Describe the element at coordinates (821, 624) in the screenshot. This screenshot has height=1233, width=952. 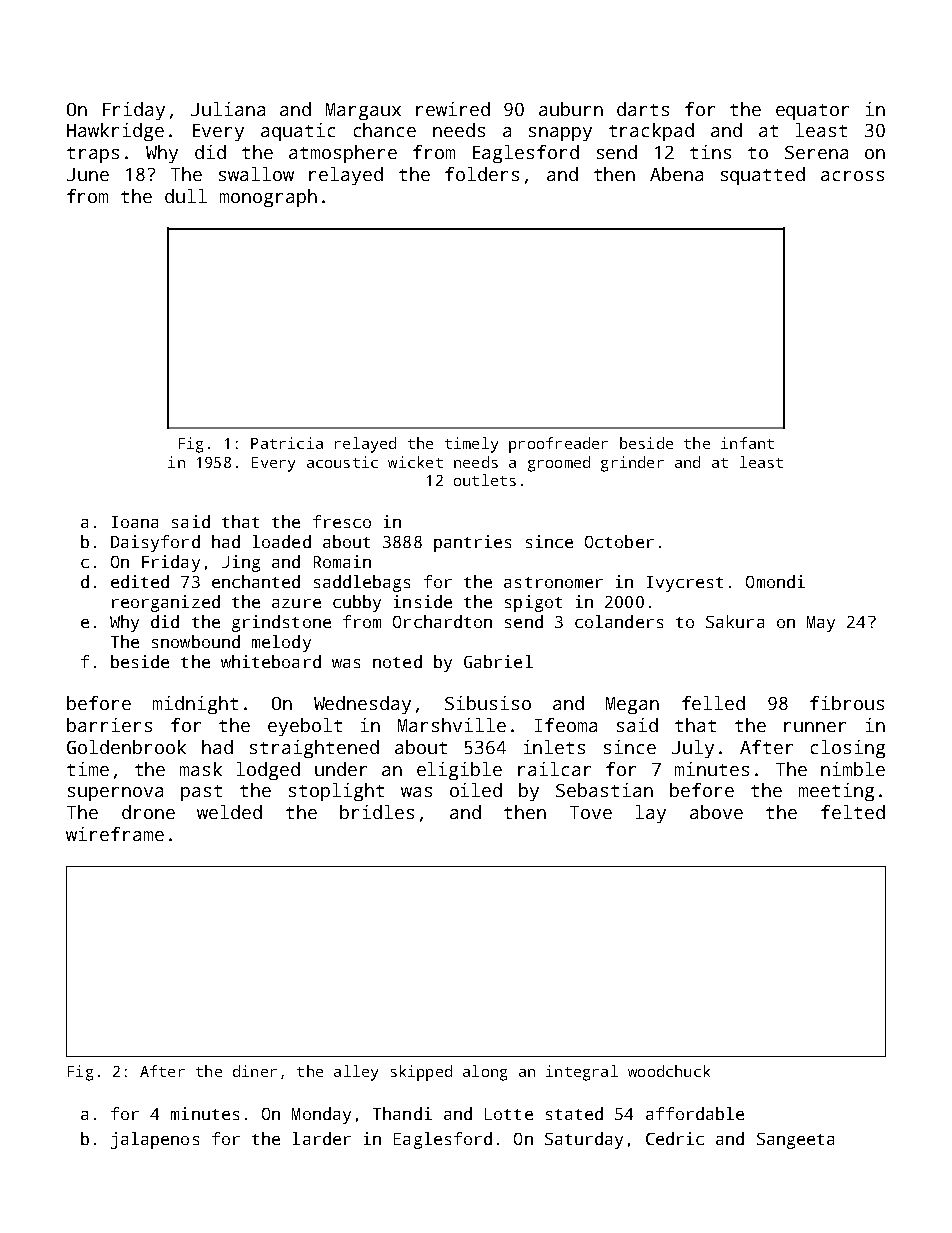
I see `May` at that location.
